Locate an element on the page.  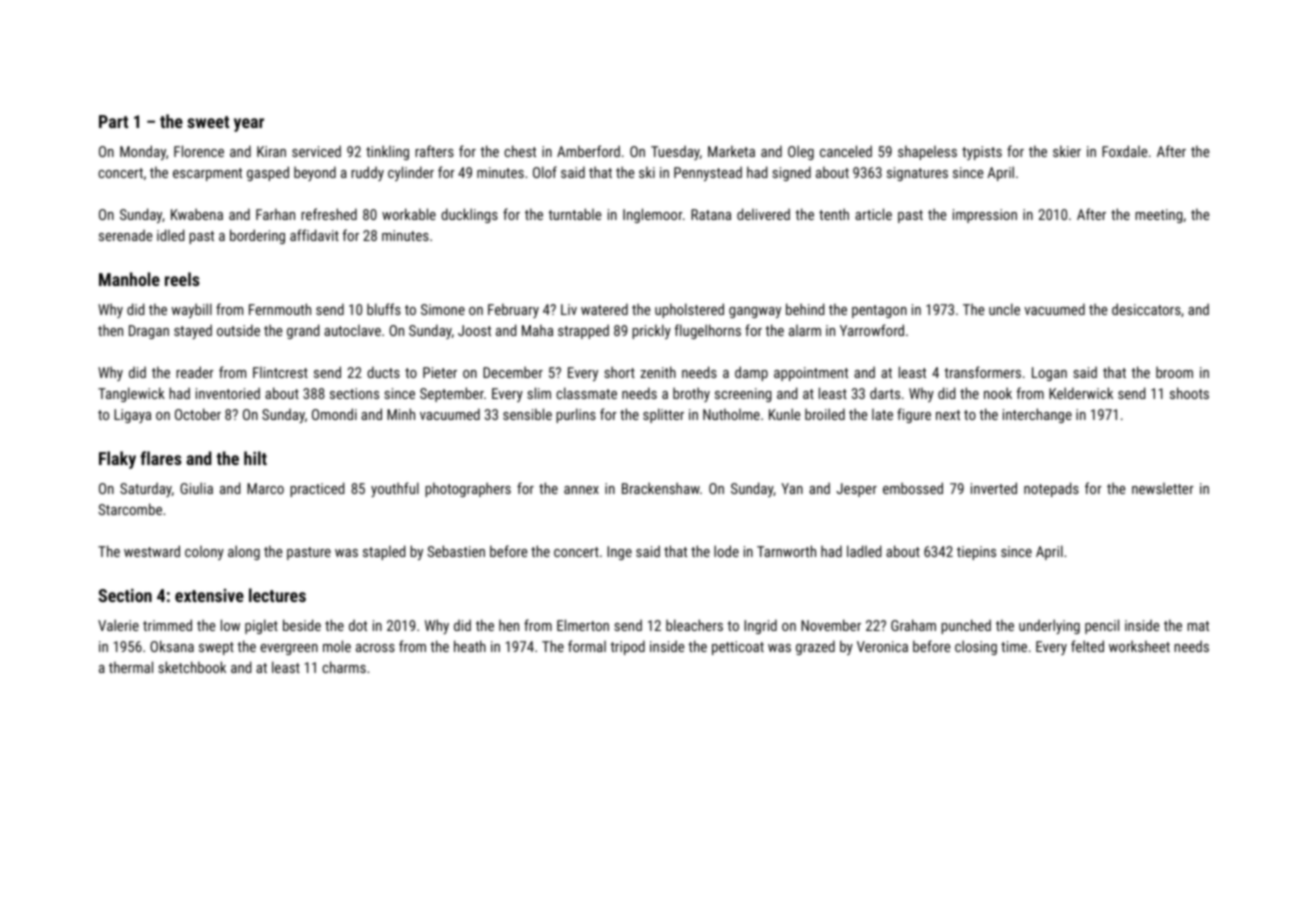
watered is located at coordinates (604, 309).
